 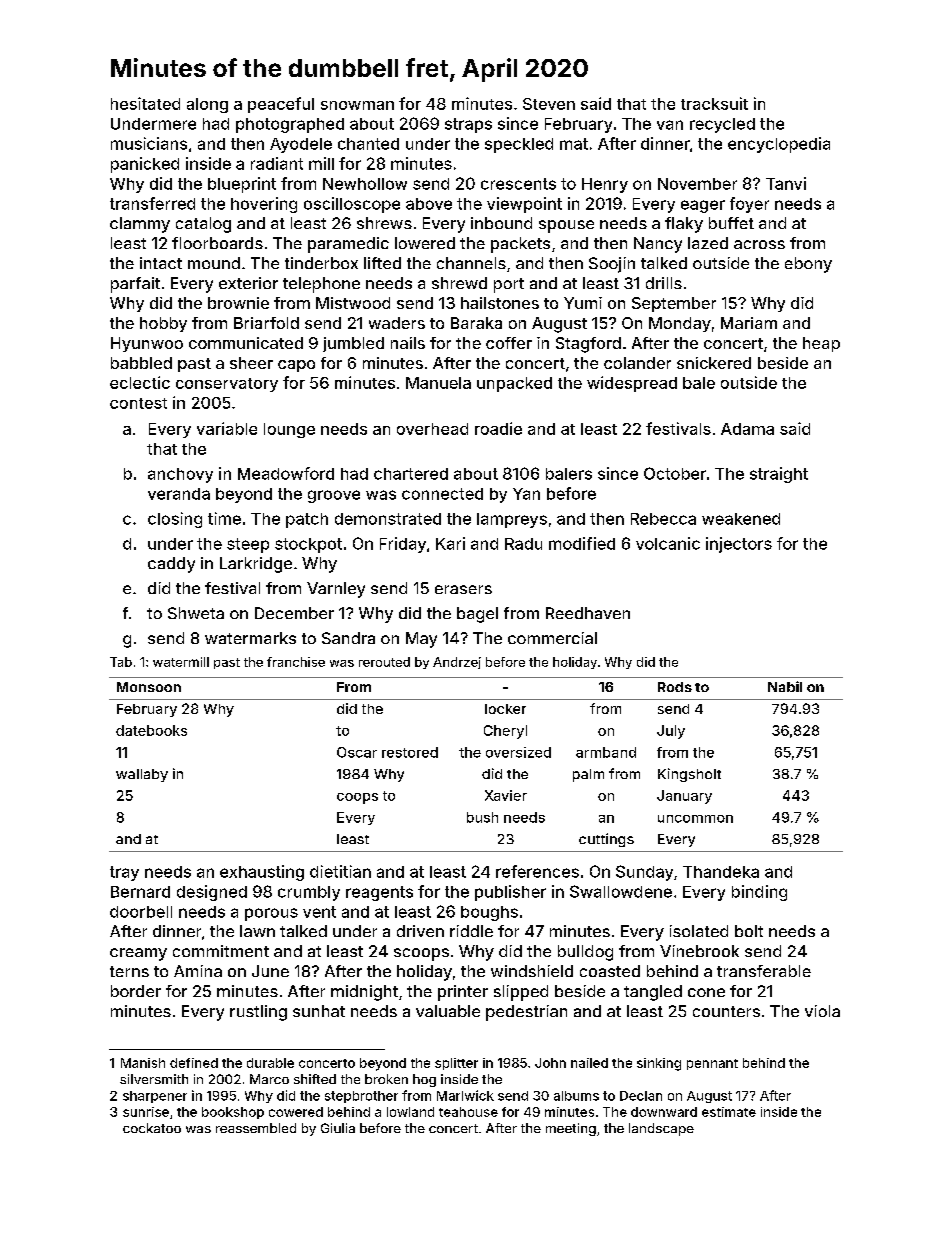 I want to click on transferred, so click(x=152, y=203).
